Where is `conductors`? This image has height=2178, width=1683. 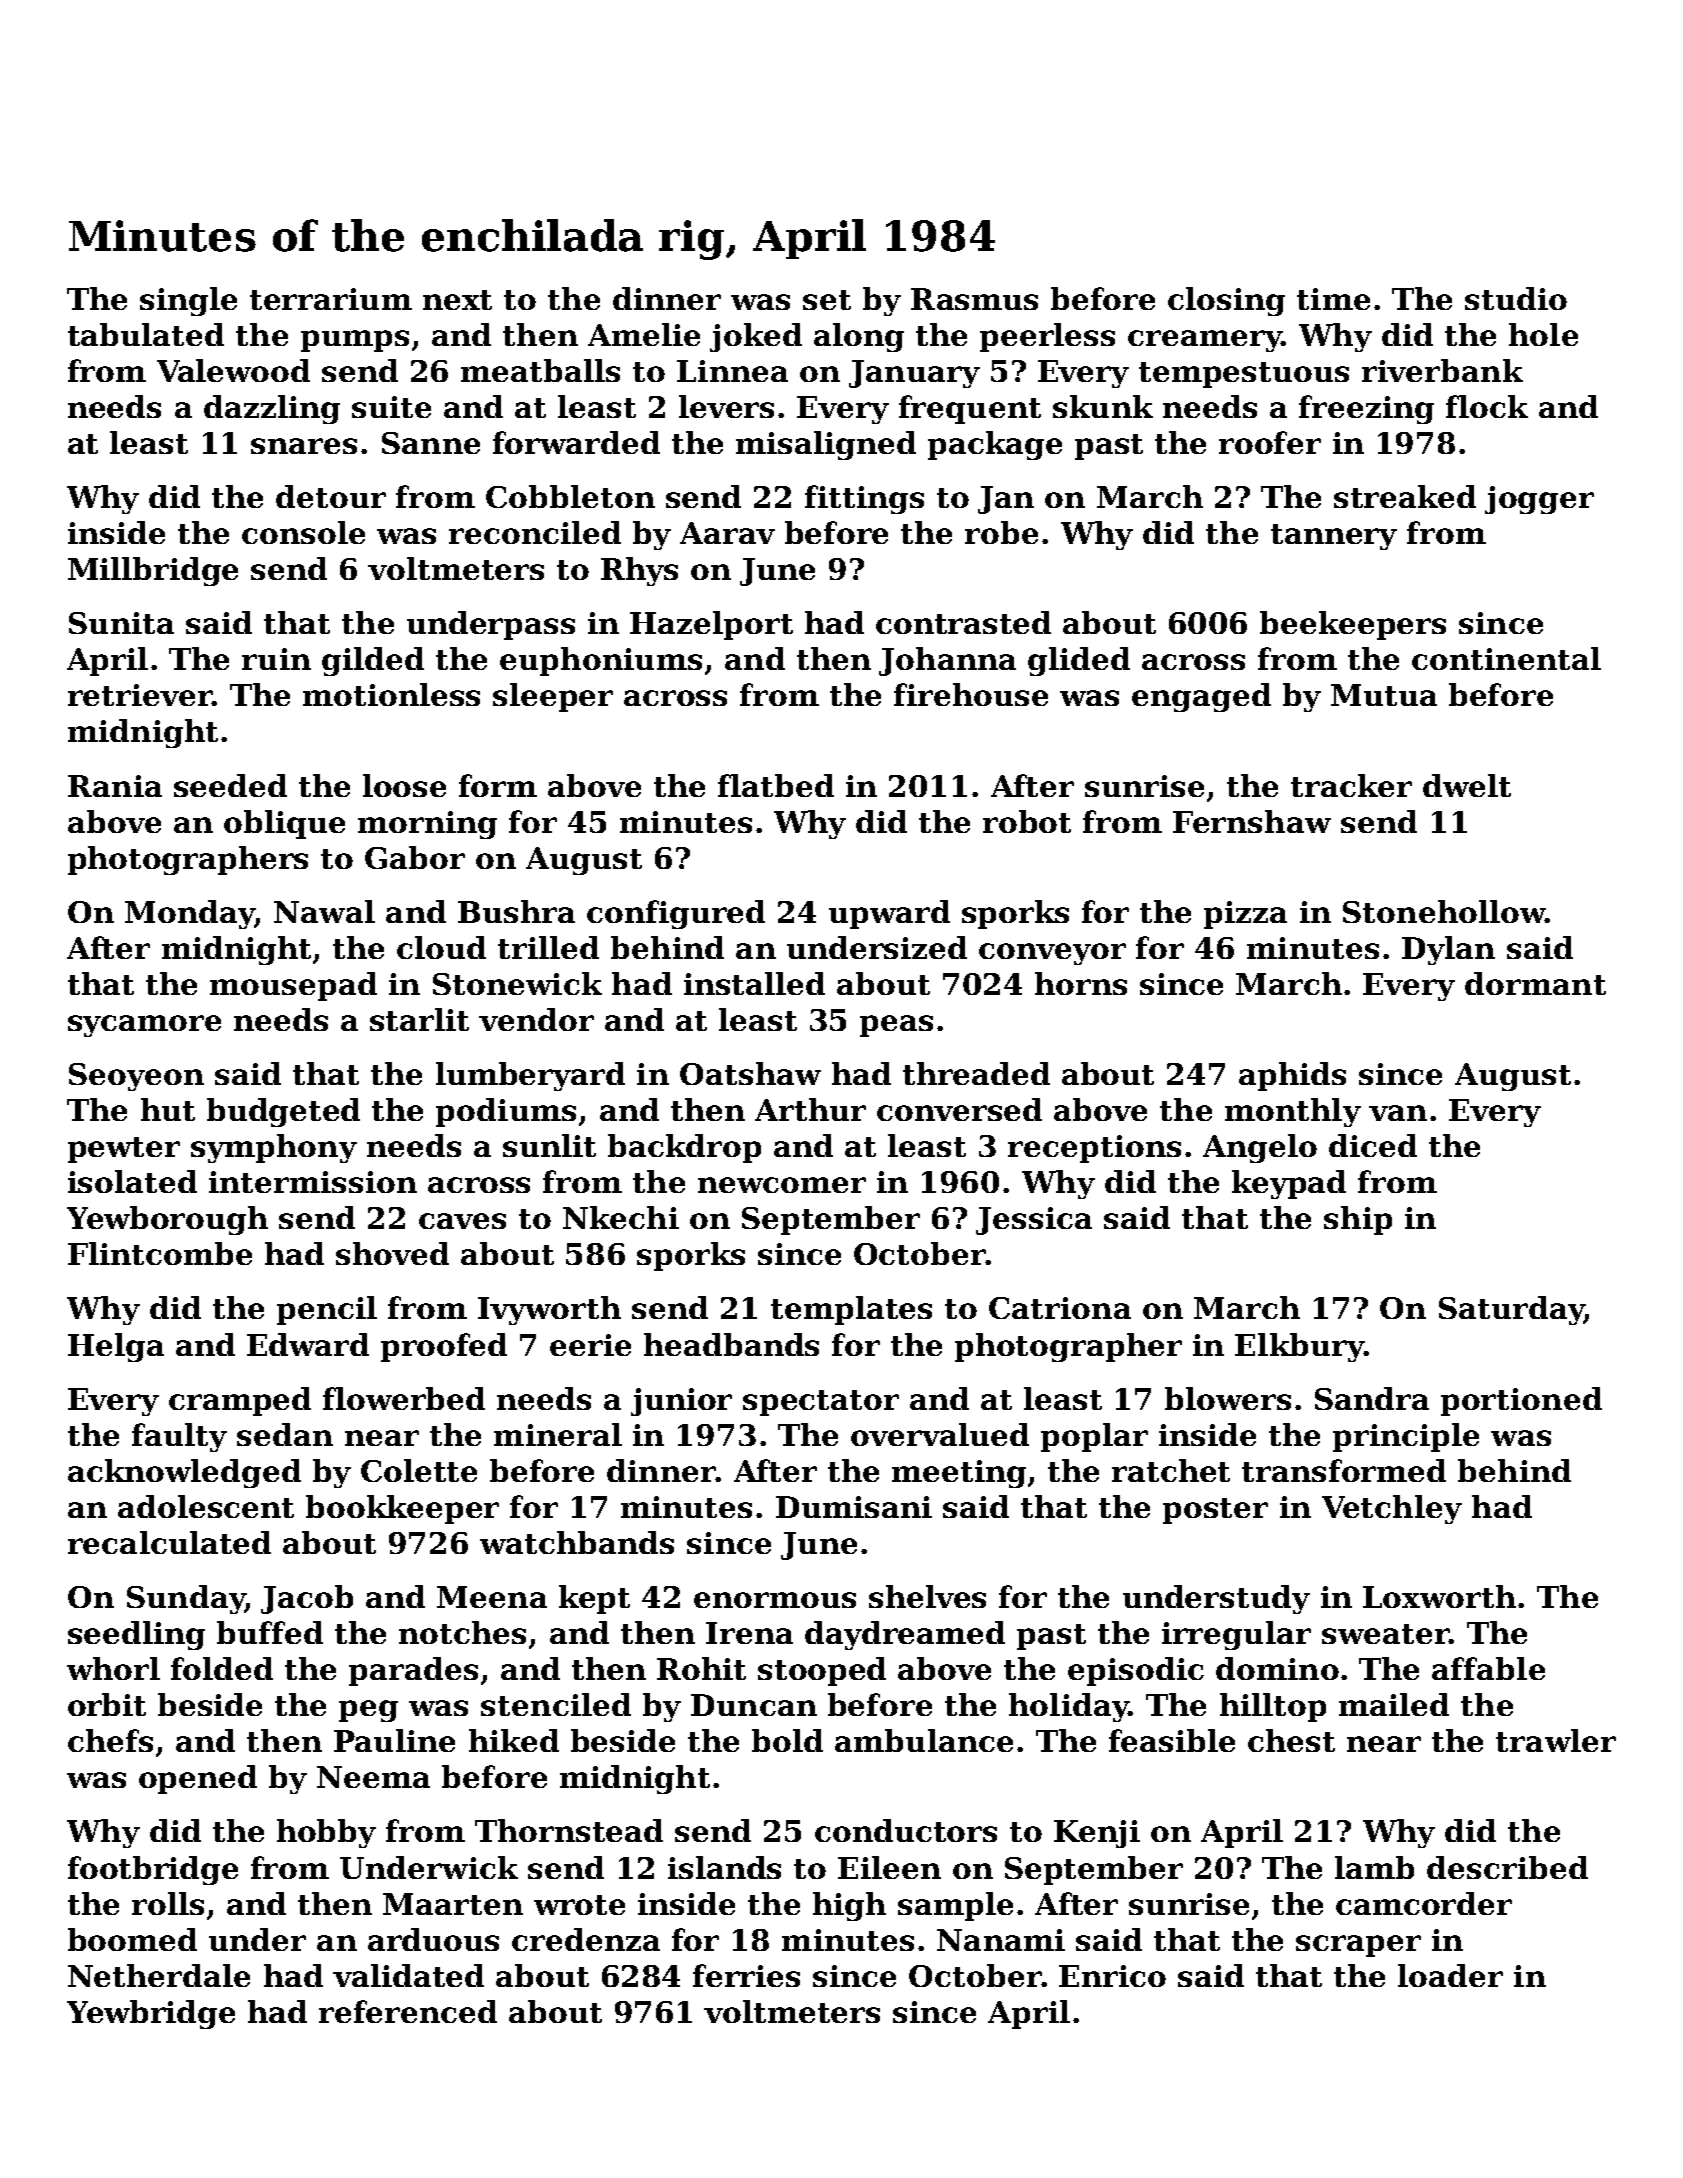 conductors is located at coordinates (906, 1830).
